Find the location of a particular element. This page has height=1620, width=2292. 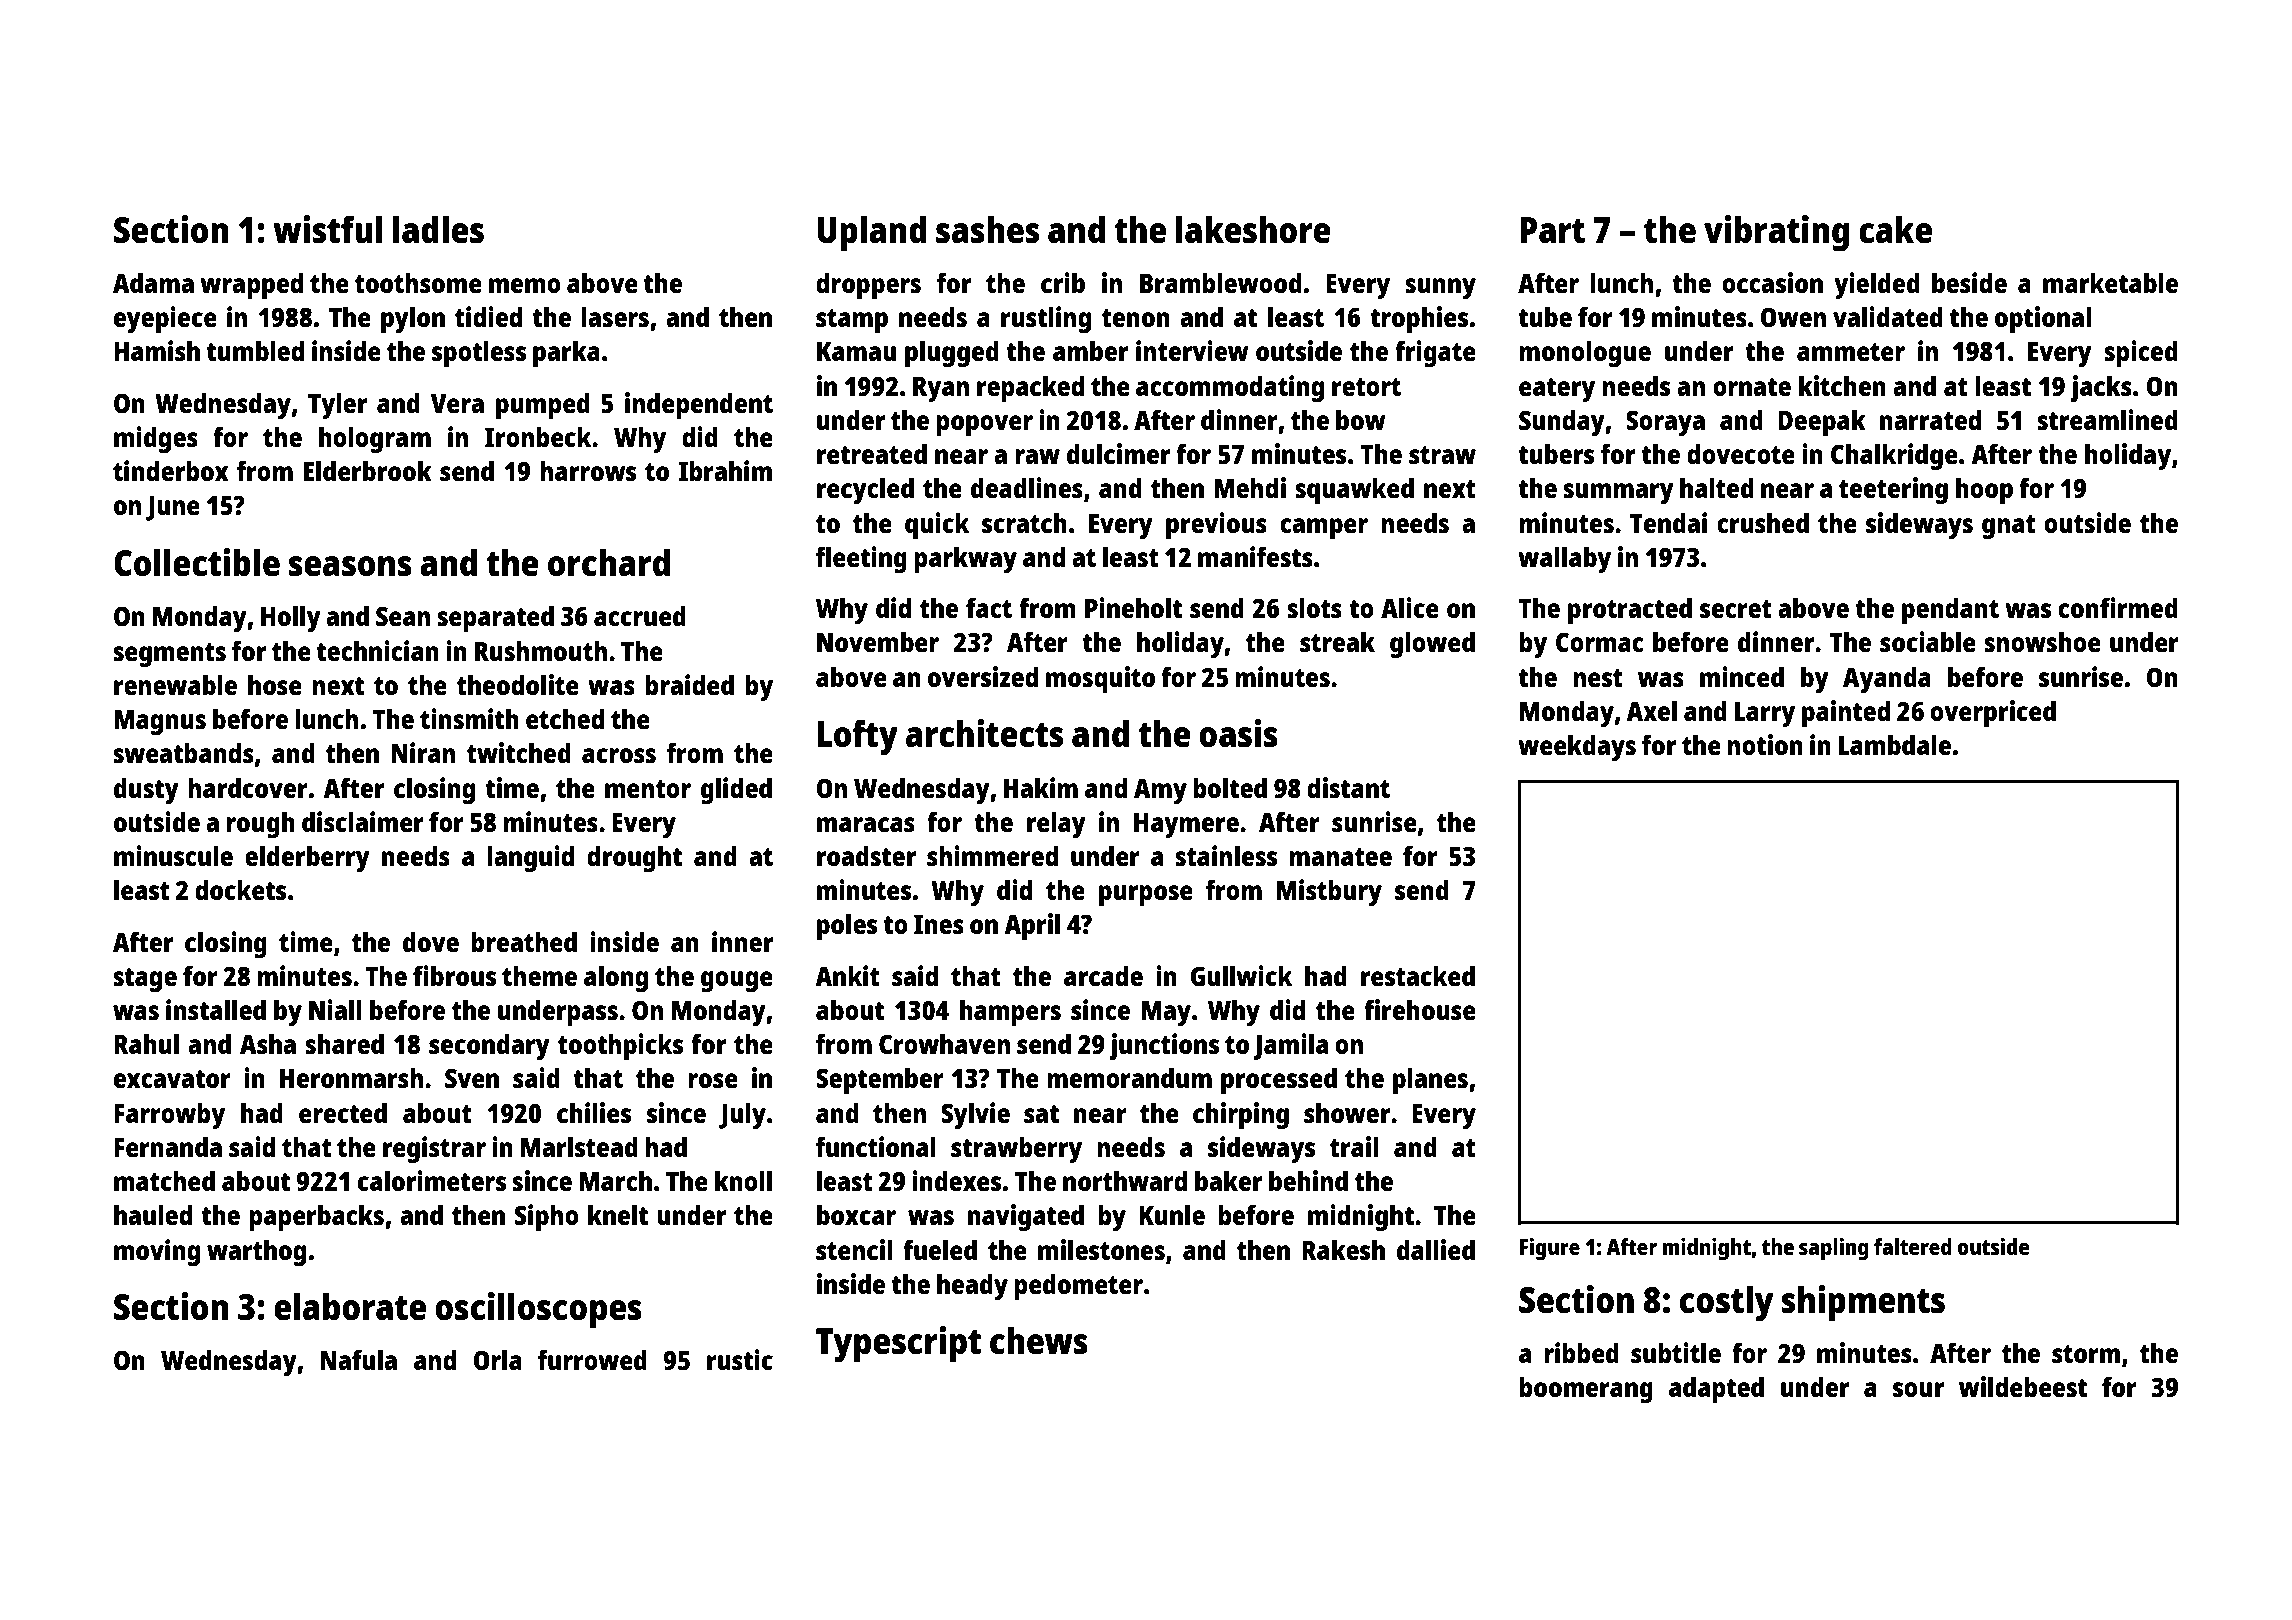

shower is located at coordinates (1347, 1113).
